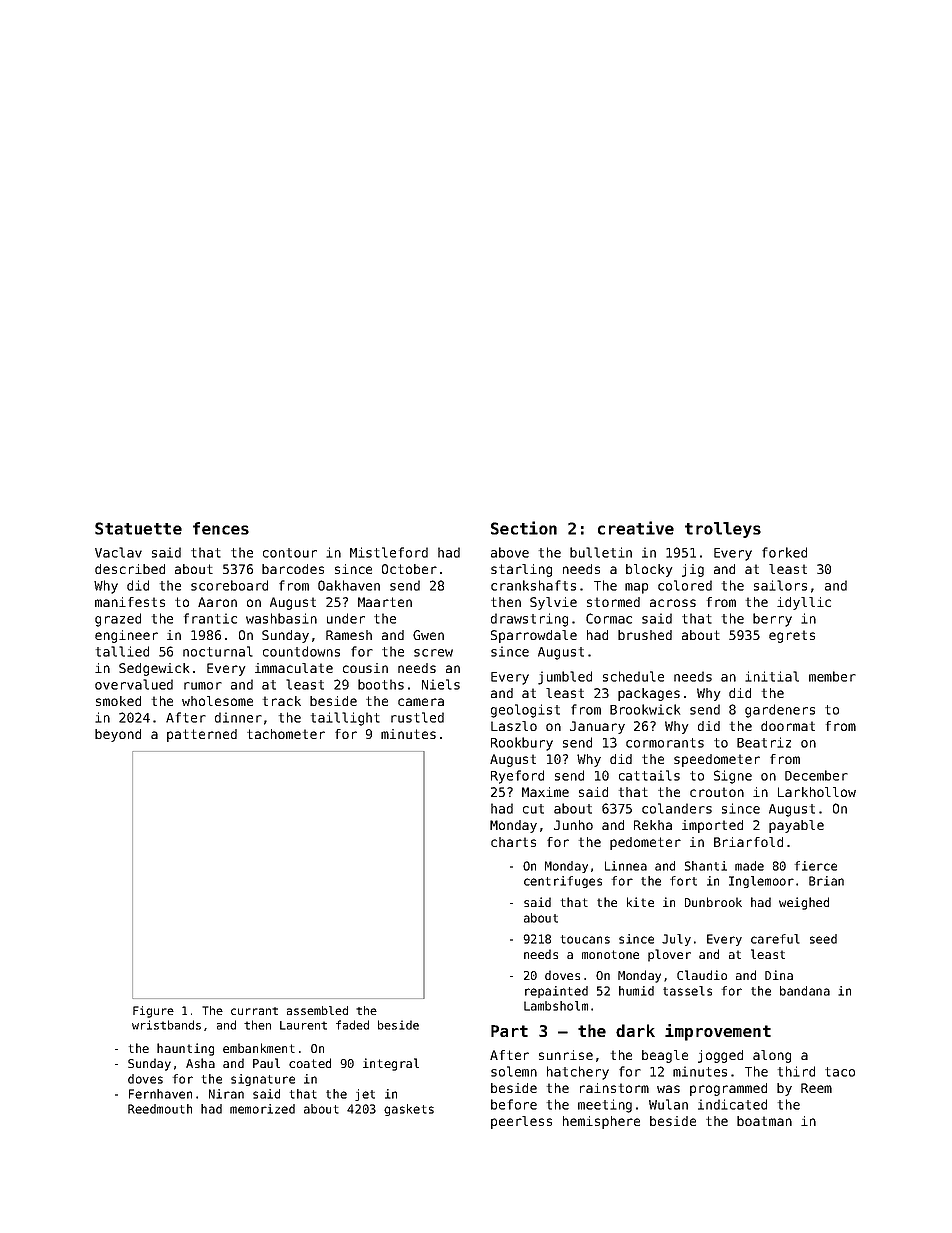 The width and height of the image is (952, 1233). What do you see at coordinates (153, 1012) in the image?
I see `Figure` at bounding box center [153, 1012].
